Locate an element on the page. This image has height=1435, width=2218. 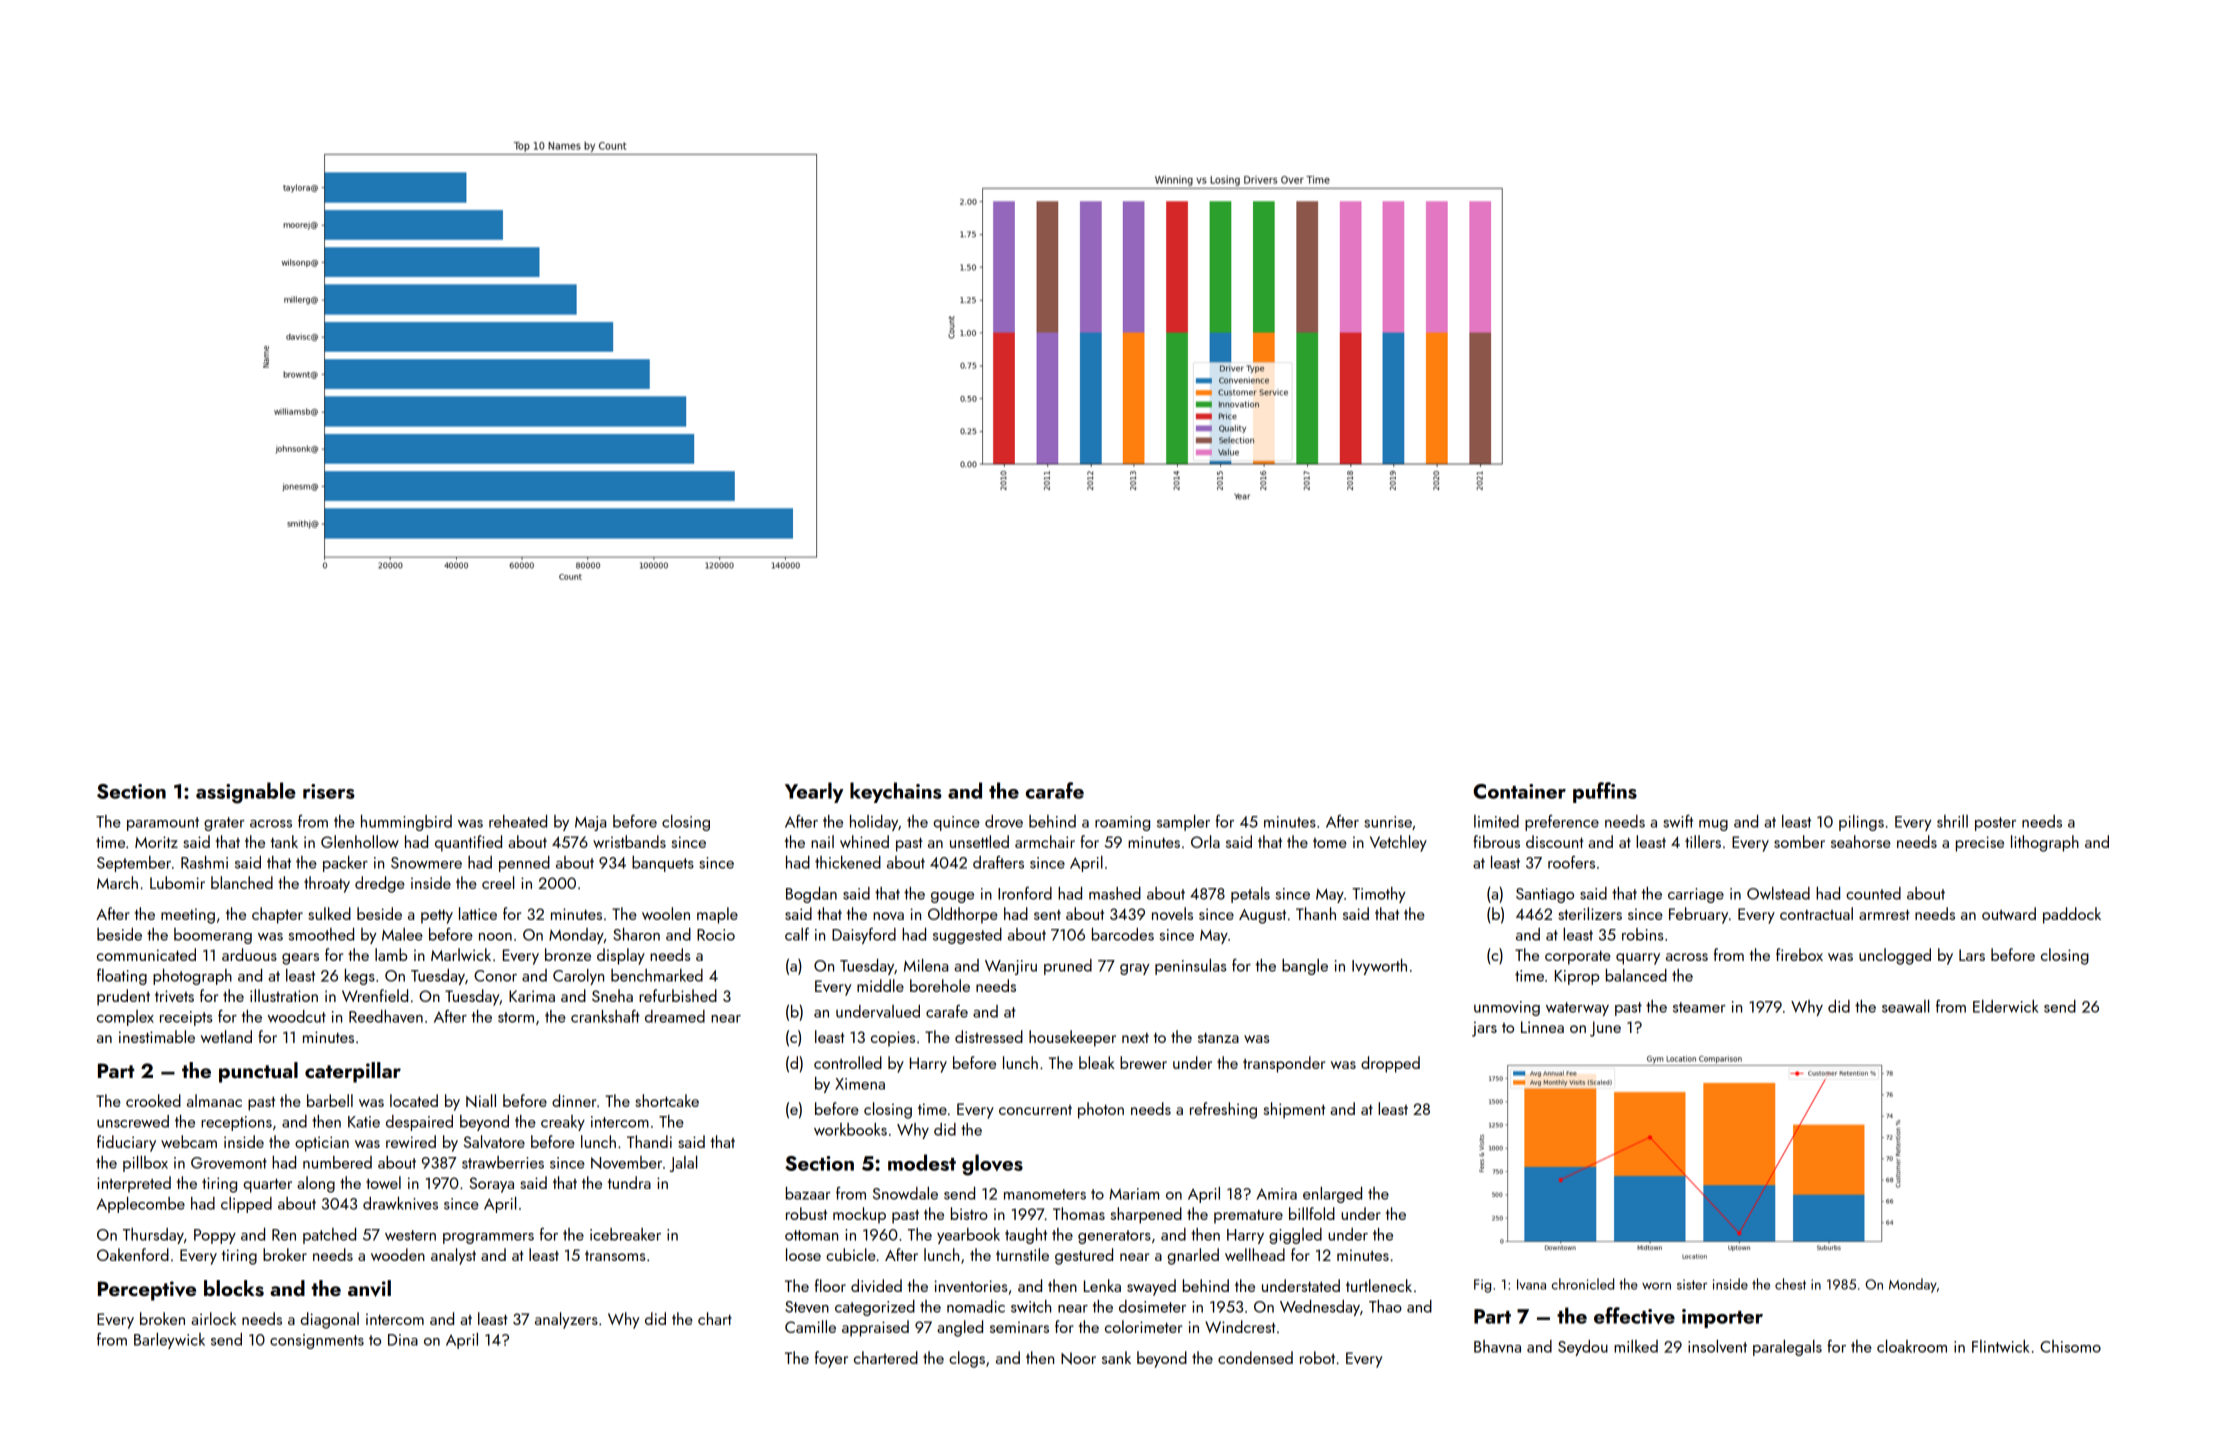
sulked is located at coordinates (329, 913).
